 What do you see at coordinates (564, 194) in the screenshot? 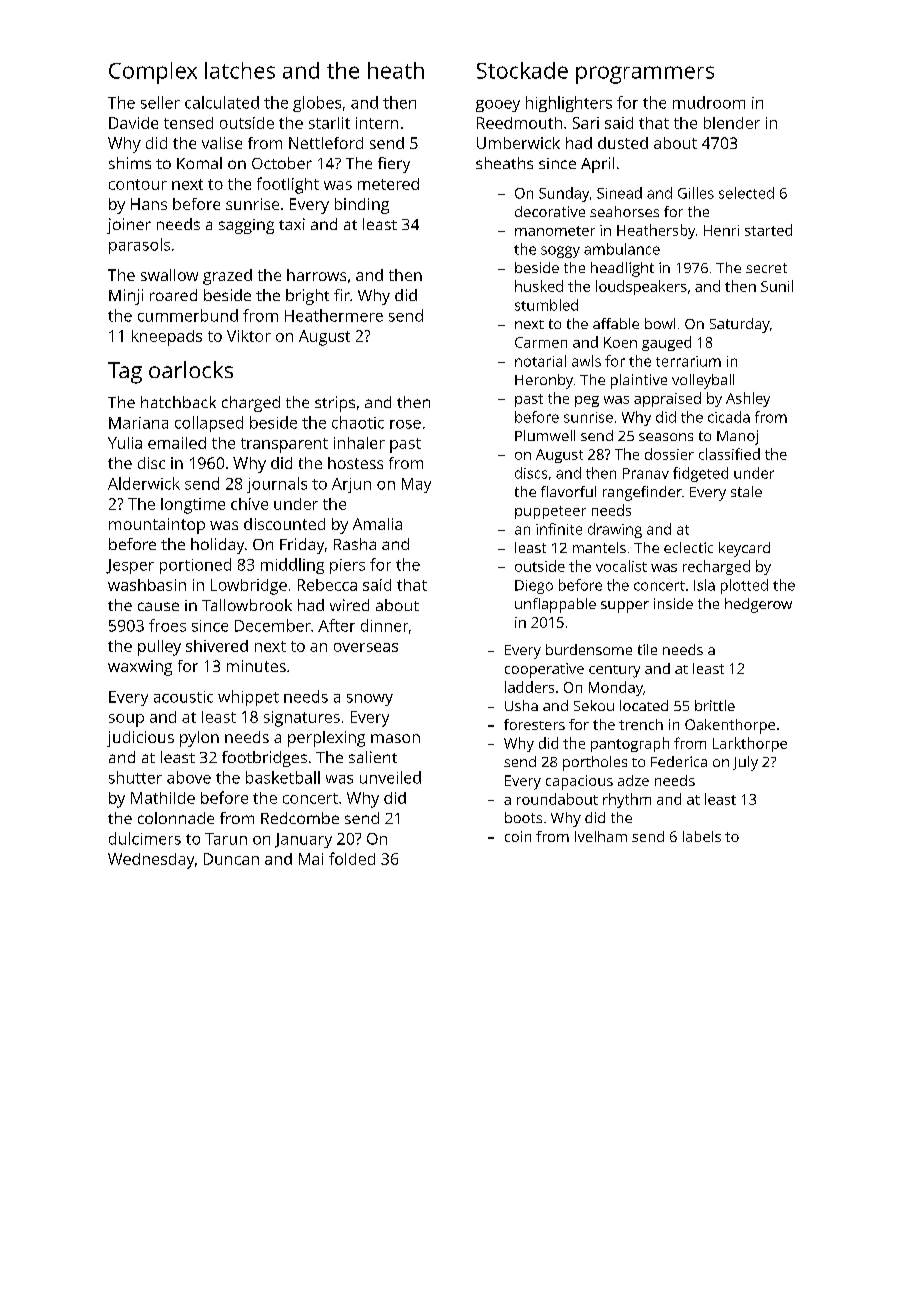
I see `Sunday` at bounding box center [564, 194].
